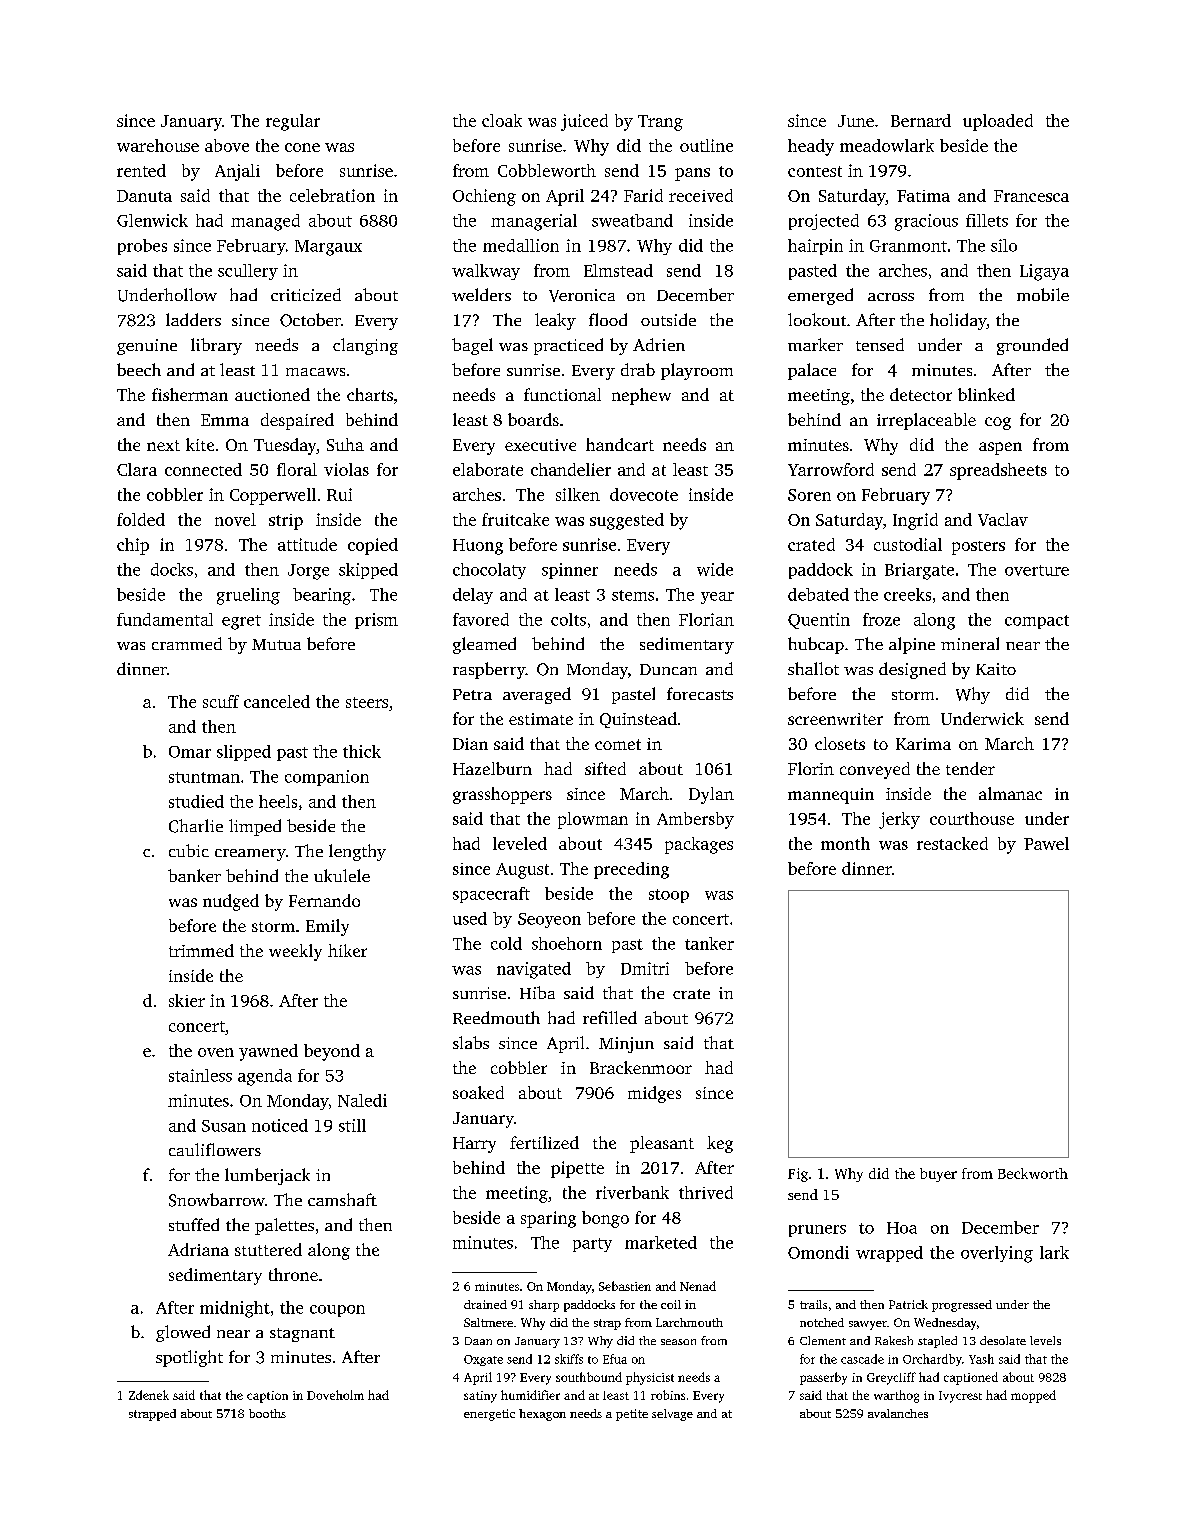  I want to click on Yarrowford, so click(831, 469).
